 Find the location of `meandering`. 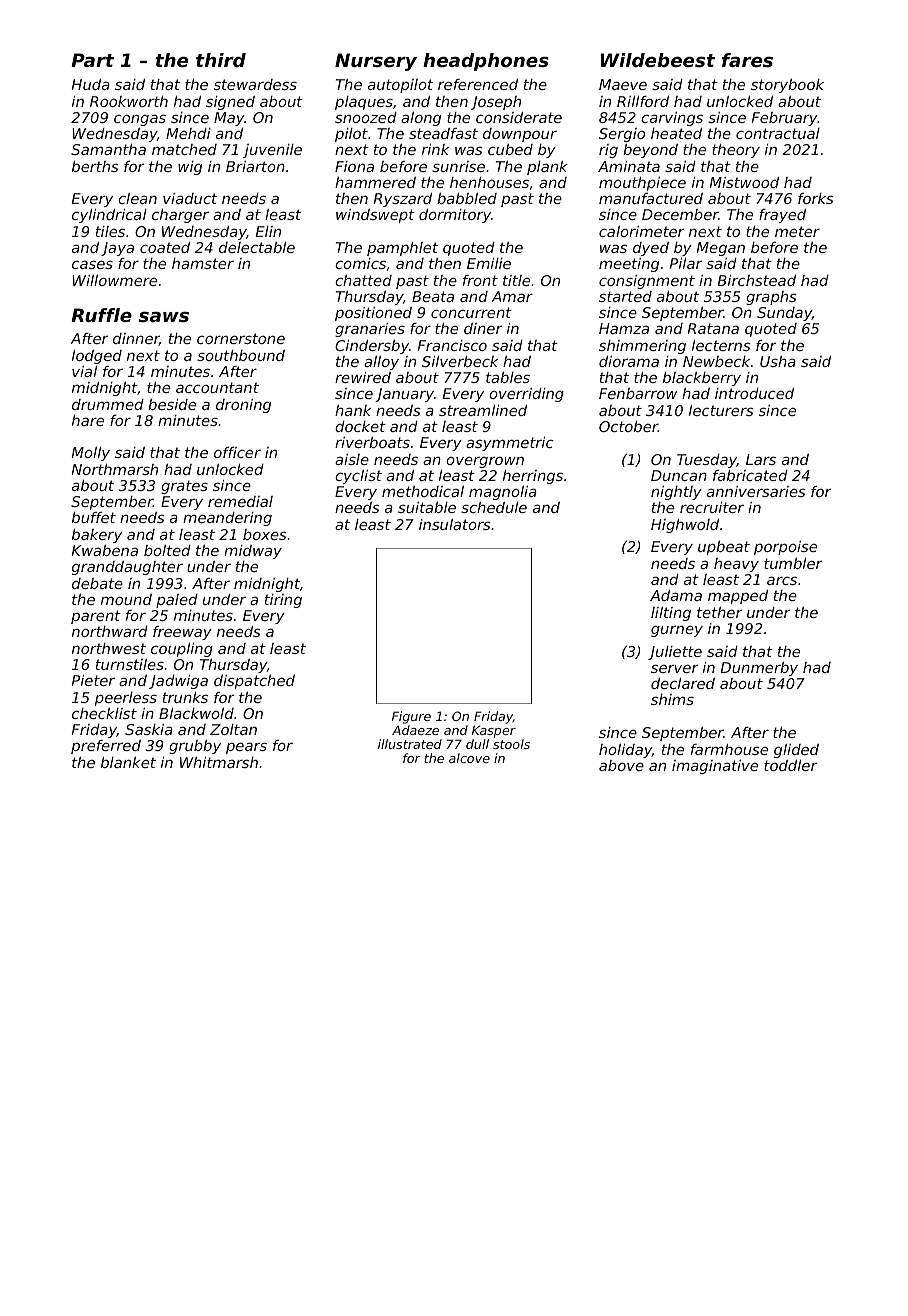

meandering is located at coordinates (227, 519).
